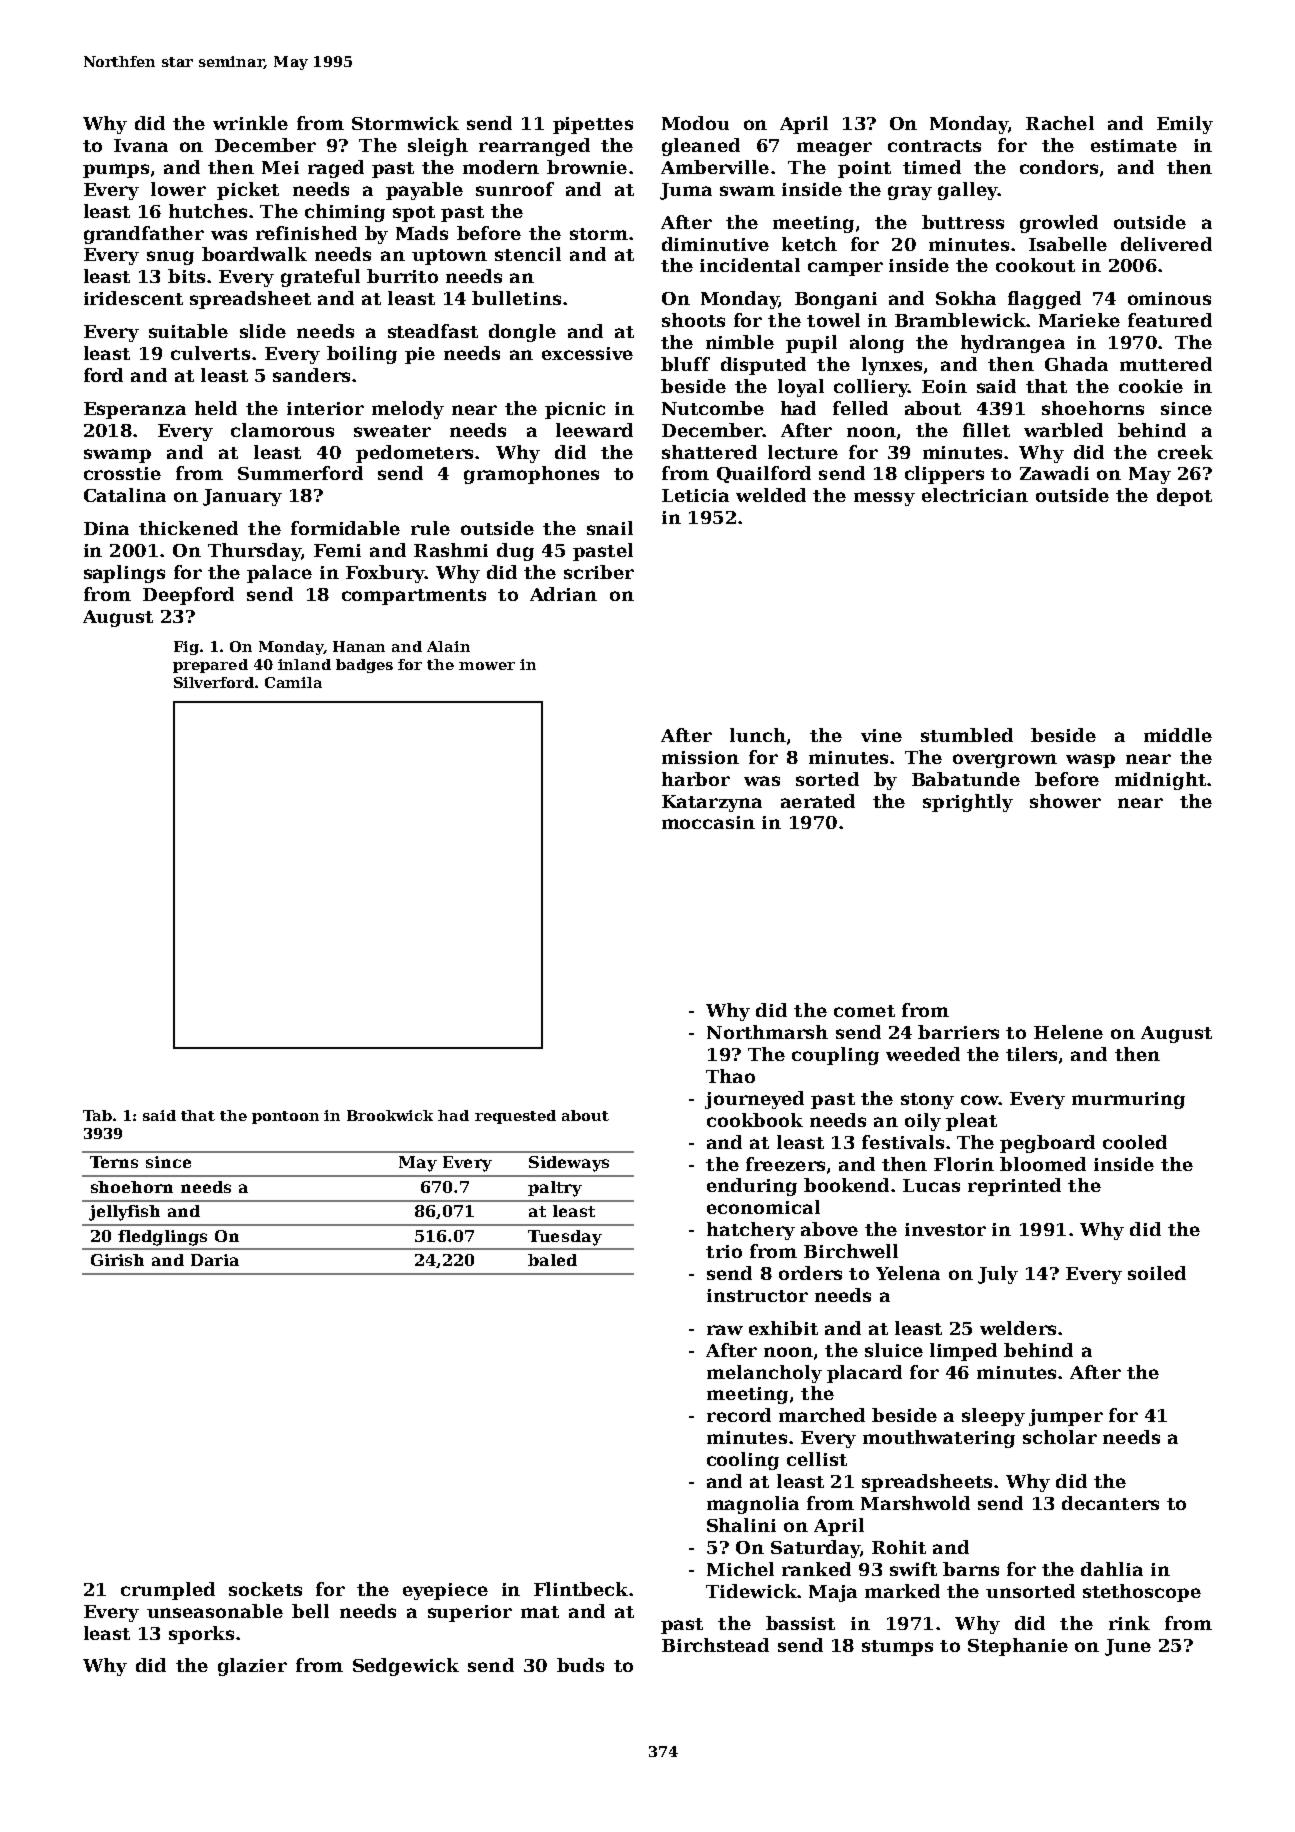 This screenshot has height=1832, width=1295. I want to click on middle, so click(1178, 735).
